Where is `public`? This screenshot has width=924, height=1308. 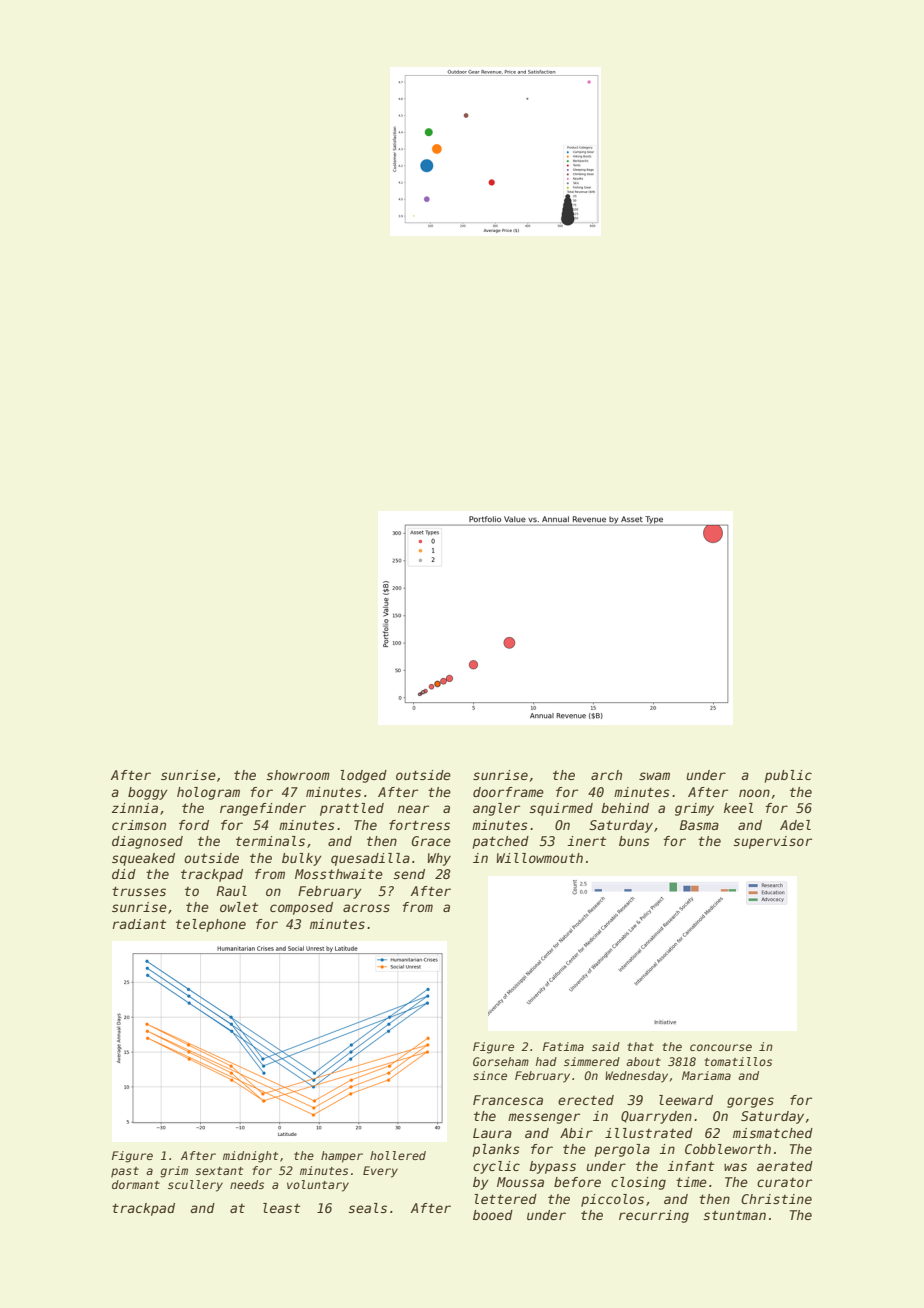
public is located at coordinates (788, 776).
